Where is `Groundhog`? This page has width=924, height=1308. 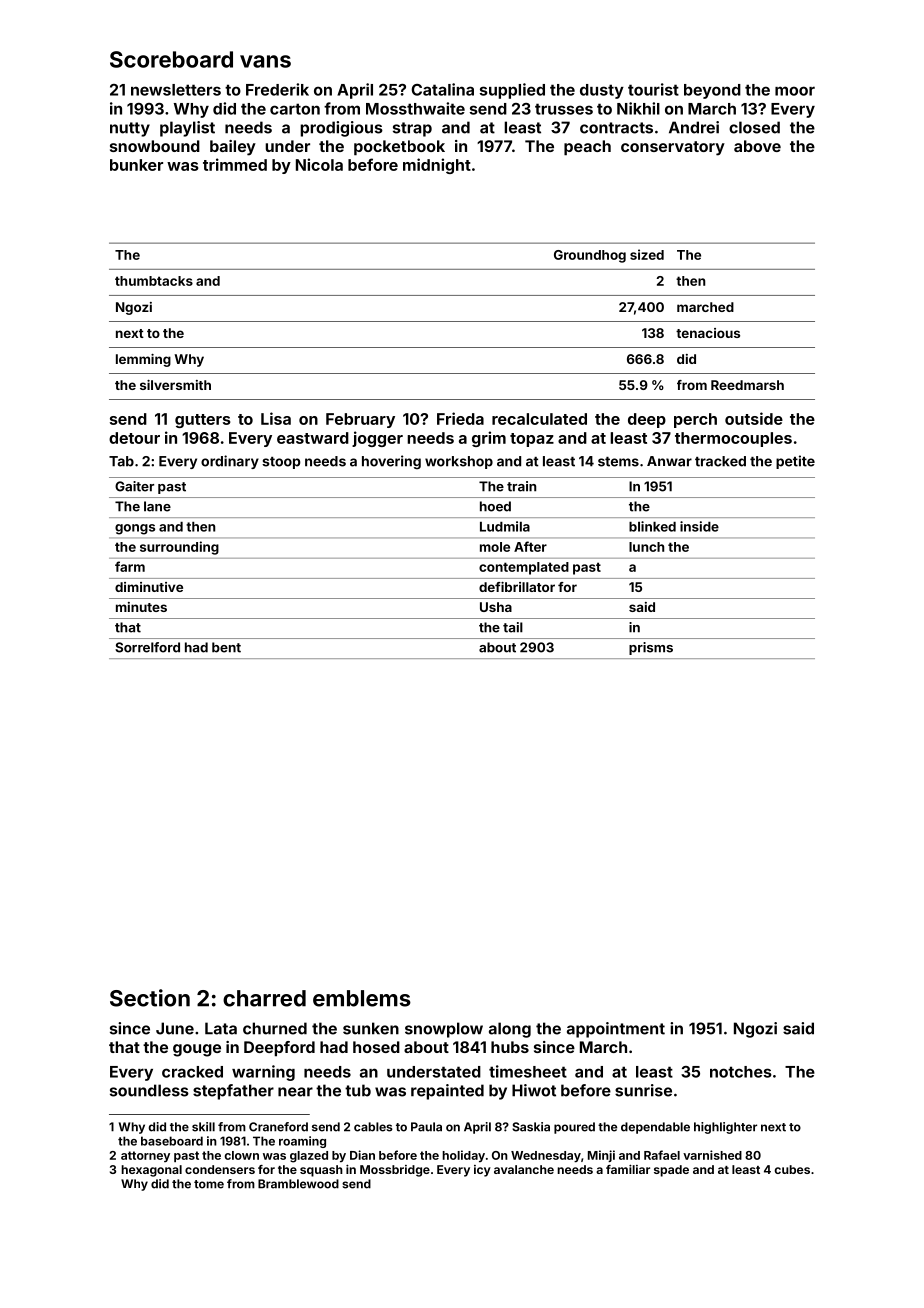
Groundhog is located at coordinates (590, 256).
